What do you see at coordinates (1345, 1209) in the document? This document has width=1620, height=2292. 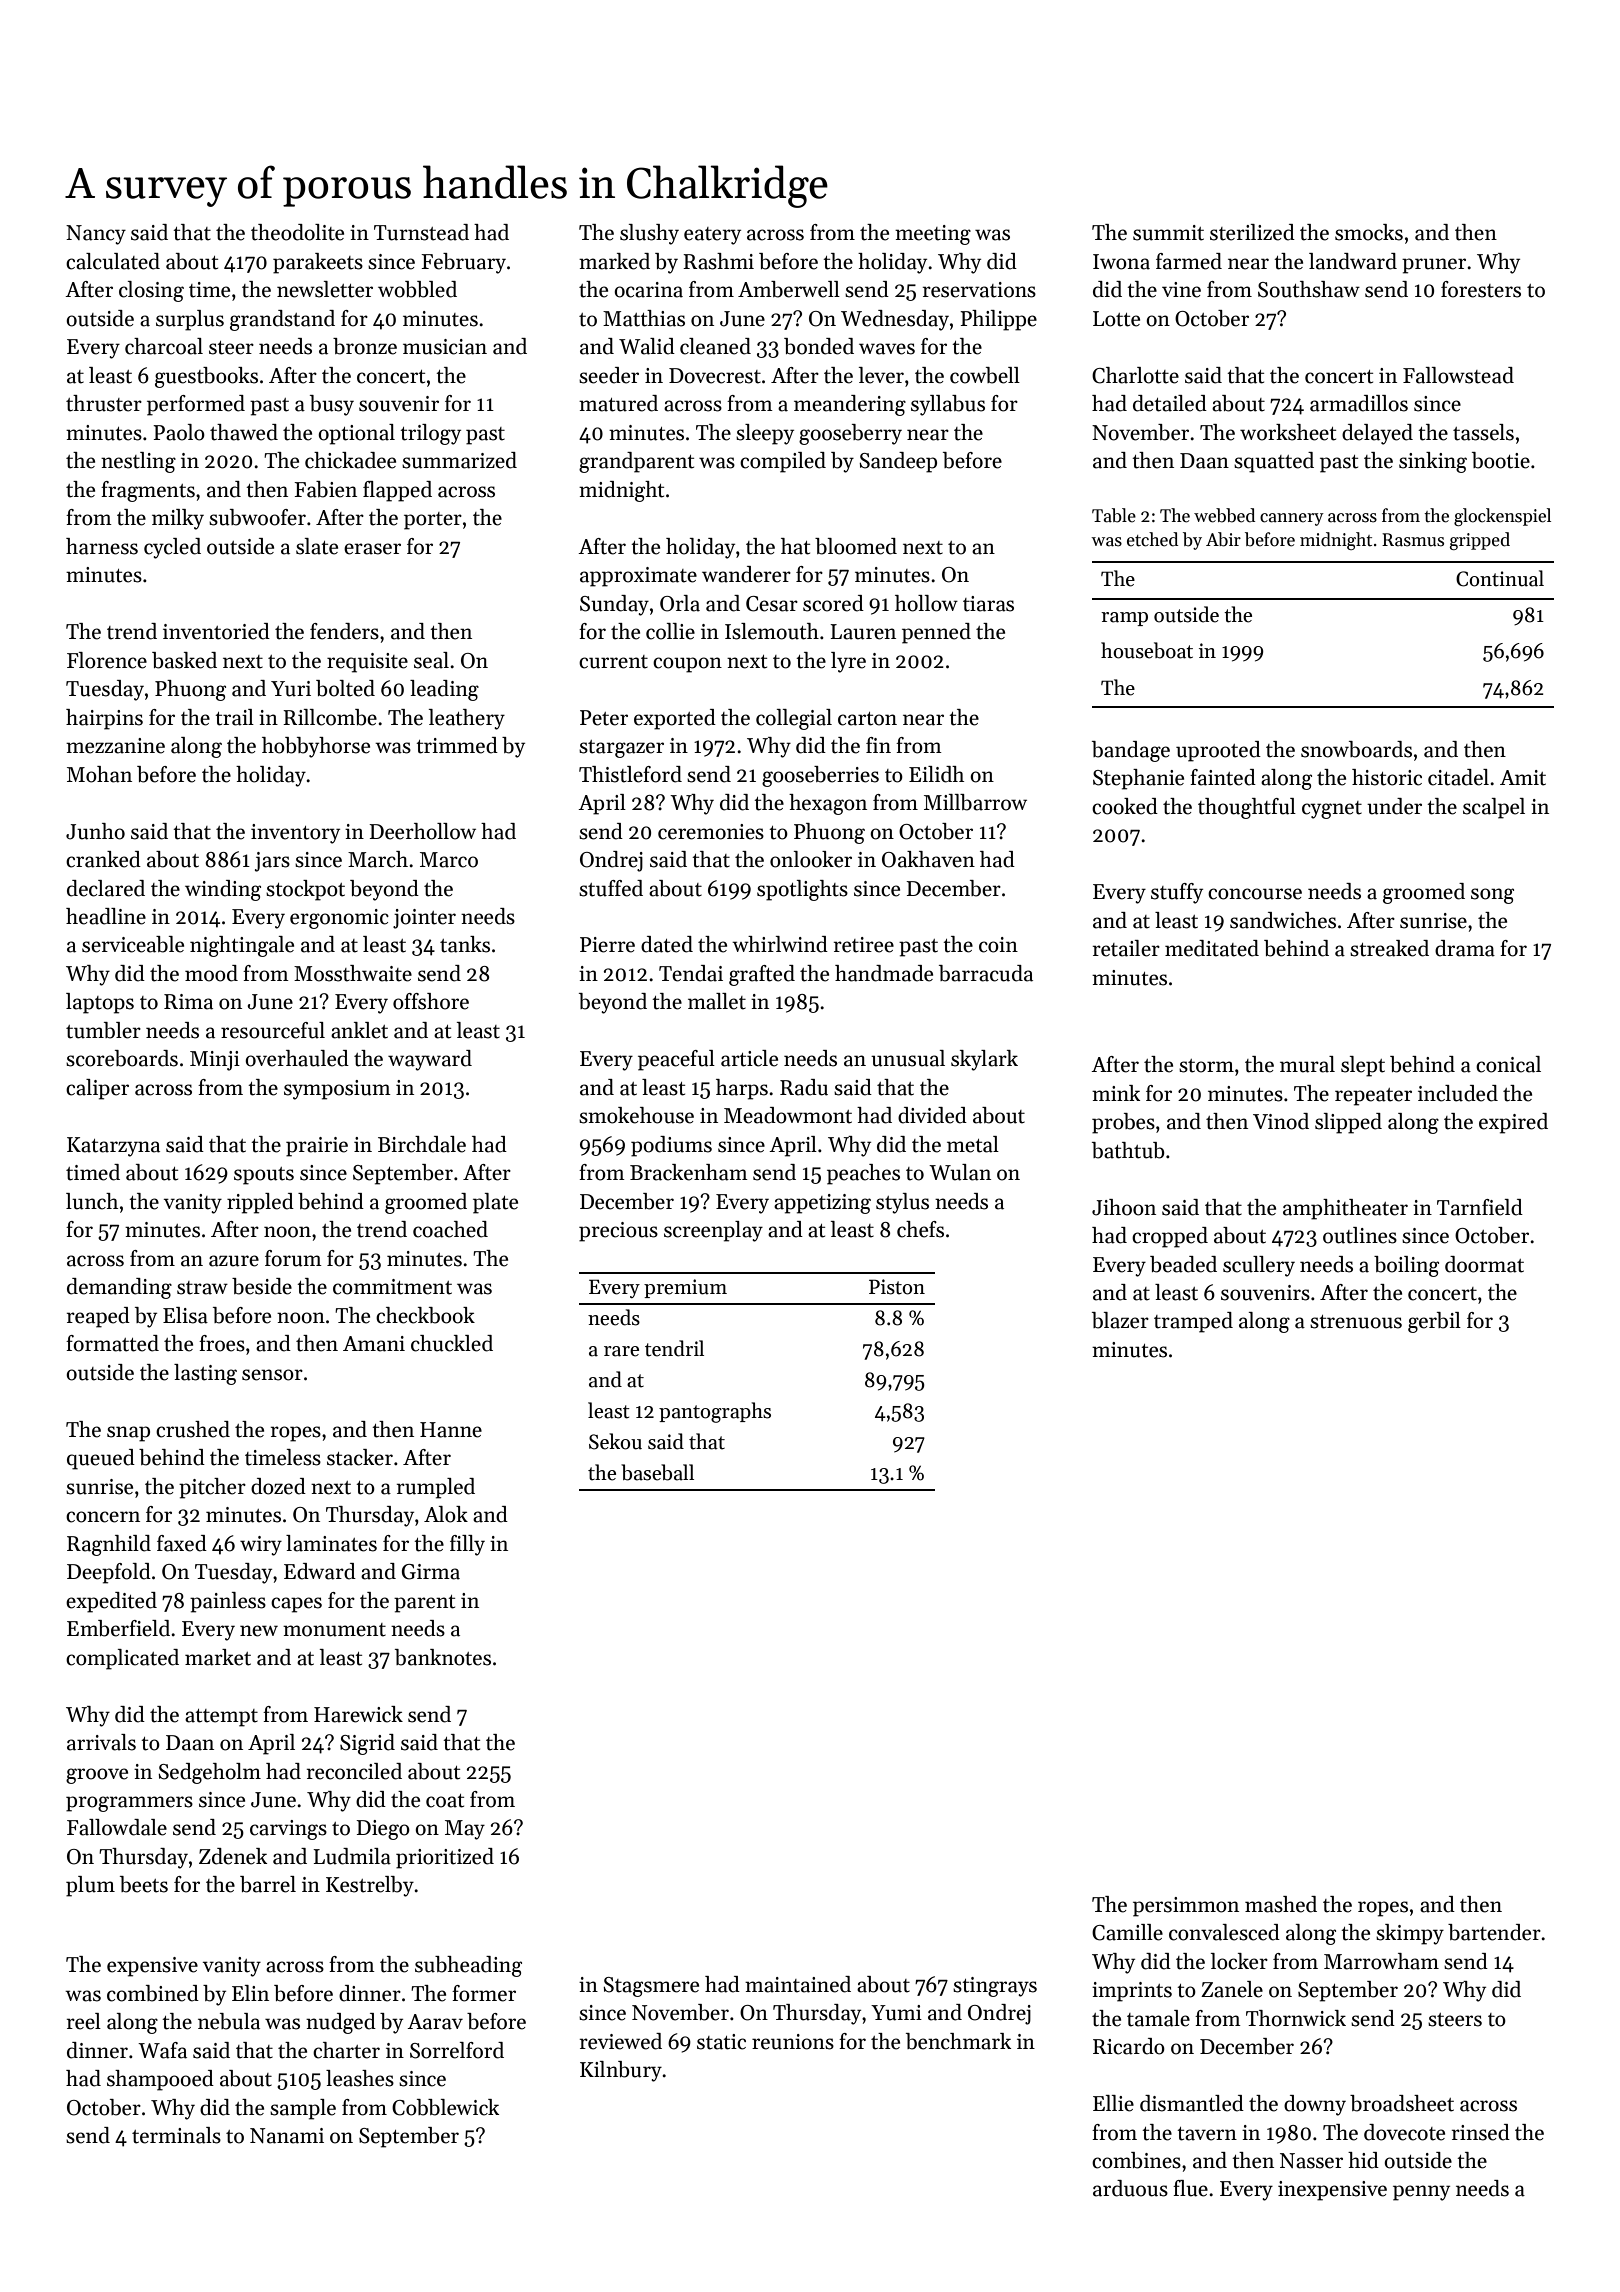 I see `amphitheater` at bounding box center [1345, 1209].
